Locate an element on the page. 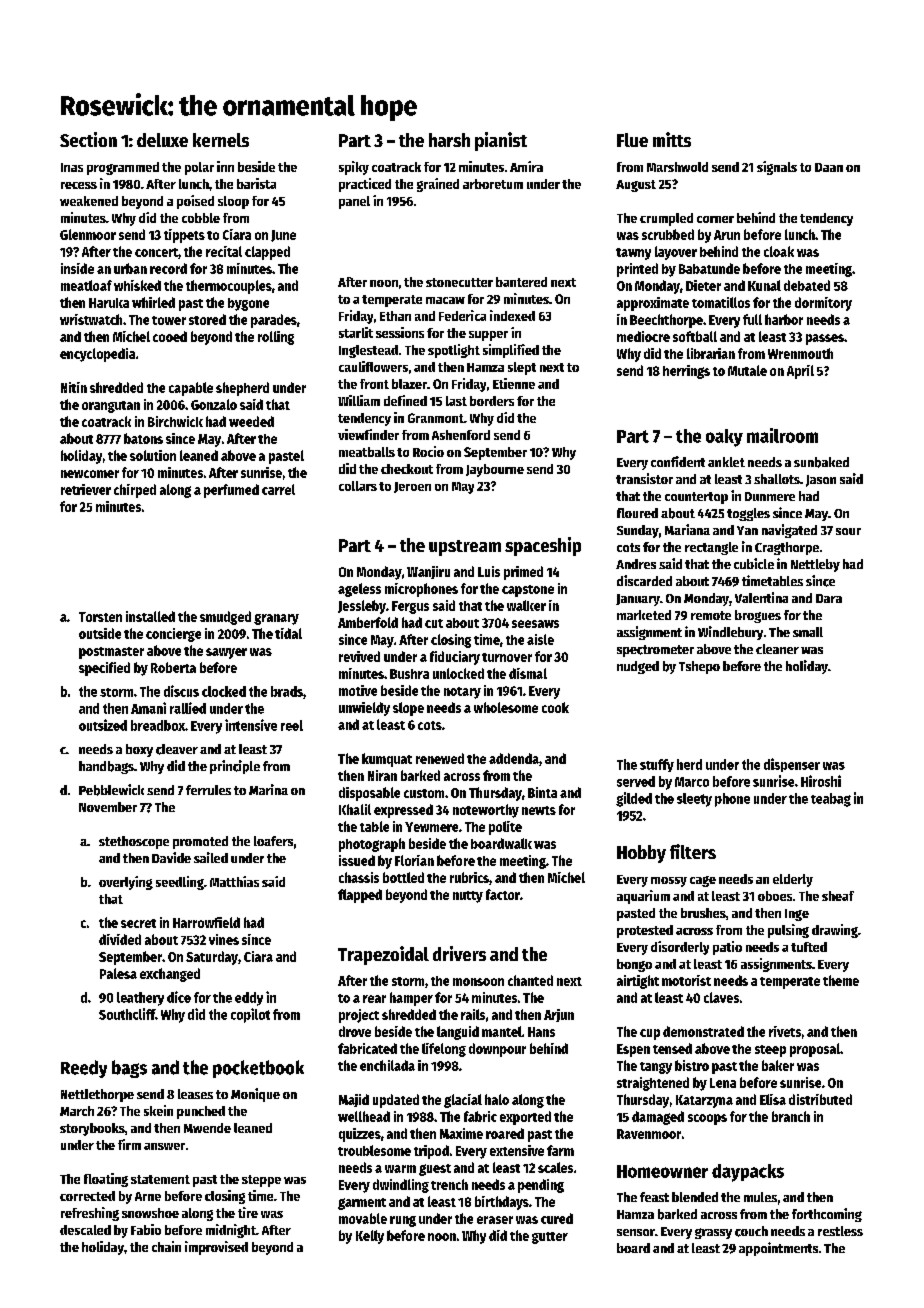  storybooks is located at coordinates (92, 1129).
